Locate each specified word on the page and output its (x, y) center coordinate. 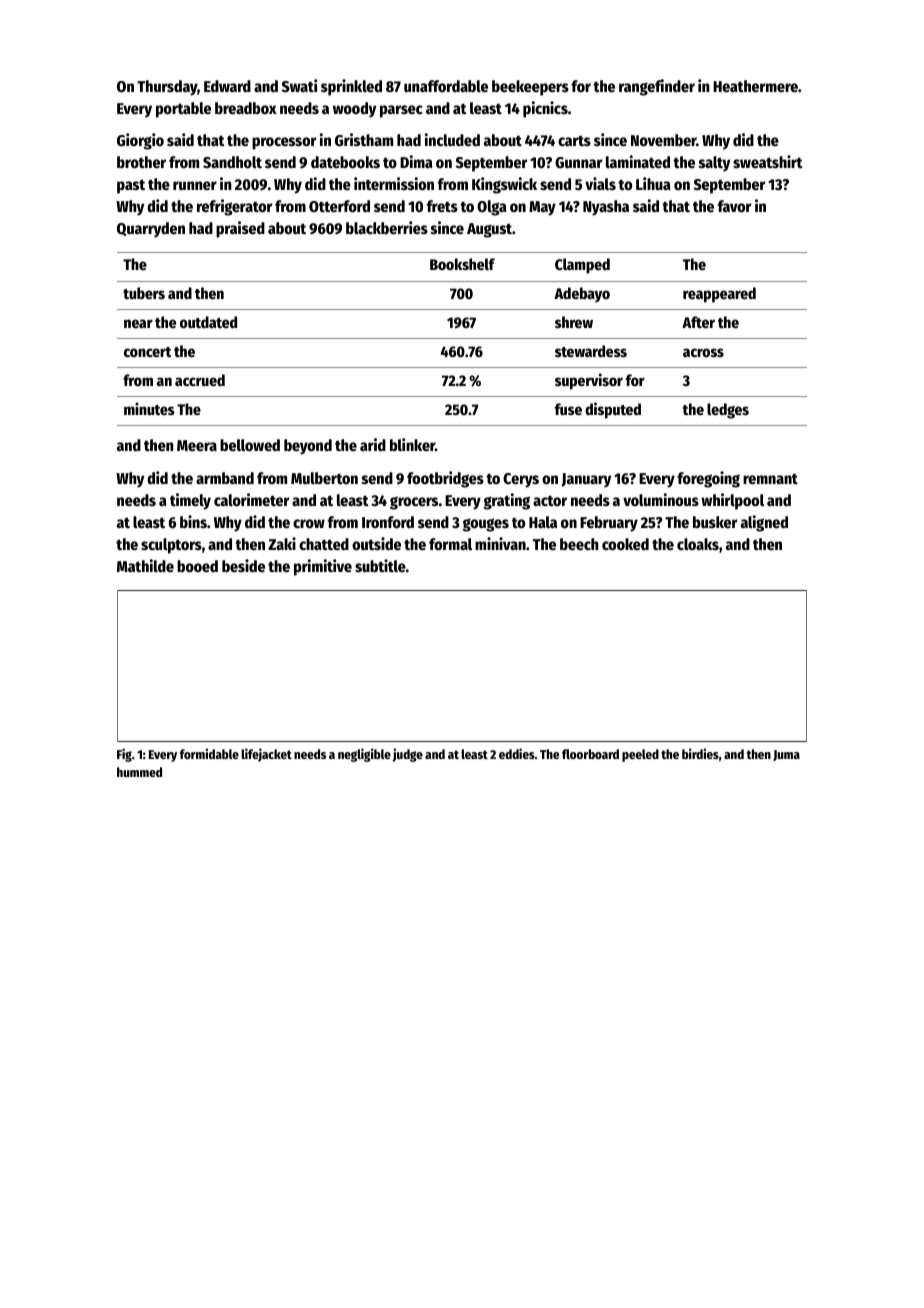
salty (714, 164)
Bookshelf (462, 264)
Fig (124, 755)
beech (579, 544)
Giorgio (140, 141)
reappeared (719, 295)
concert (147, 352)
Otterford (339, 206)
